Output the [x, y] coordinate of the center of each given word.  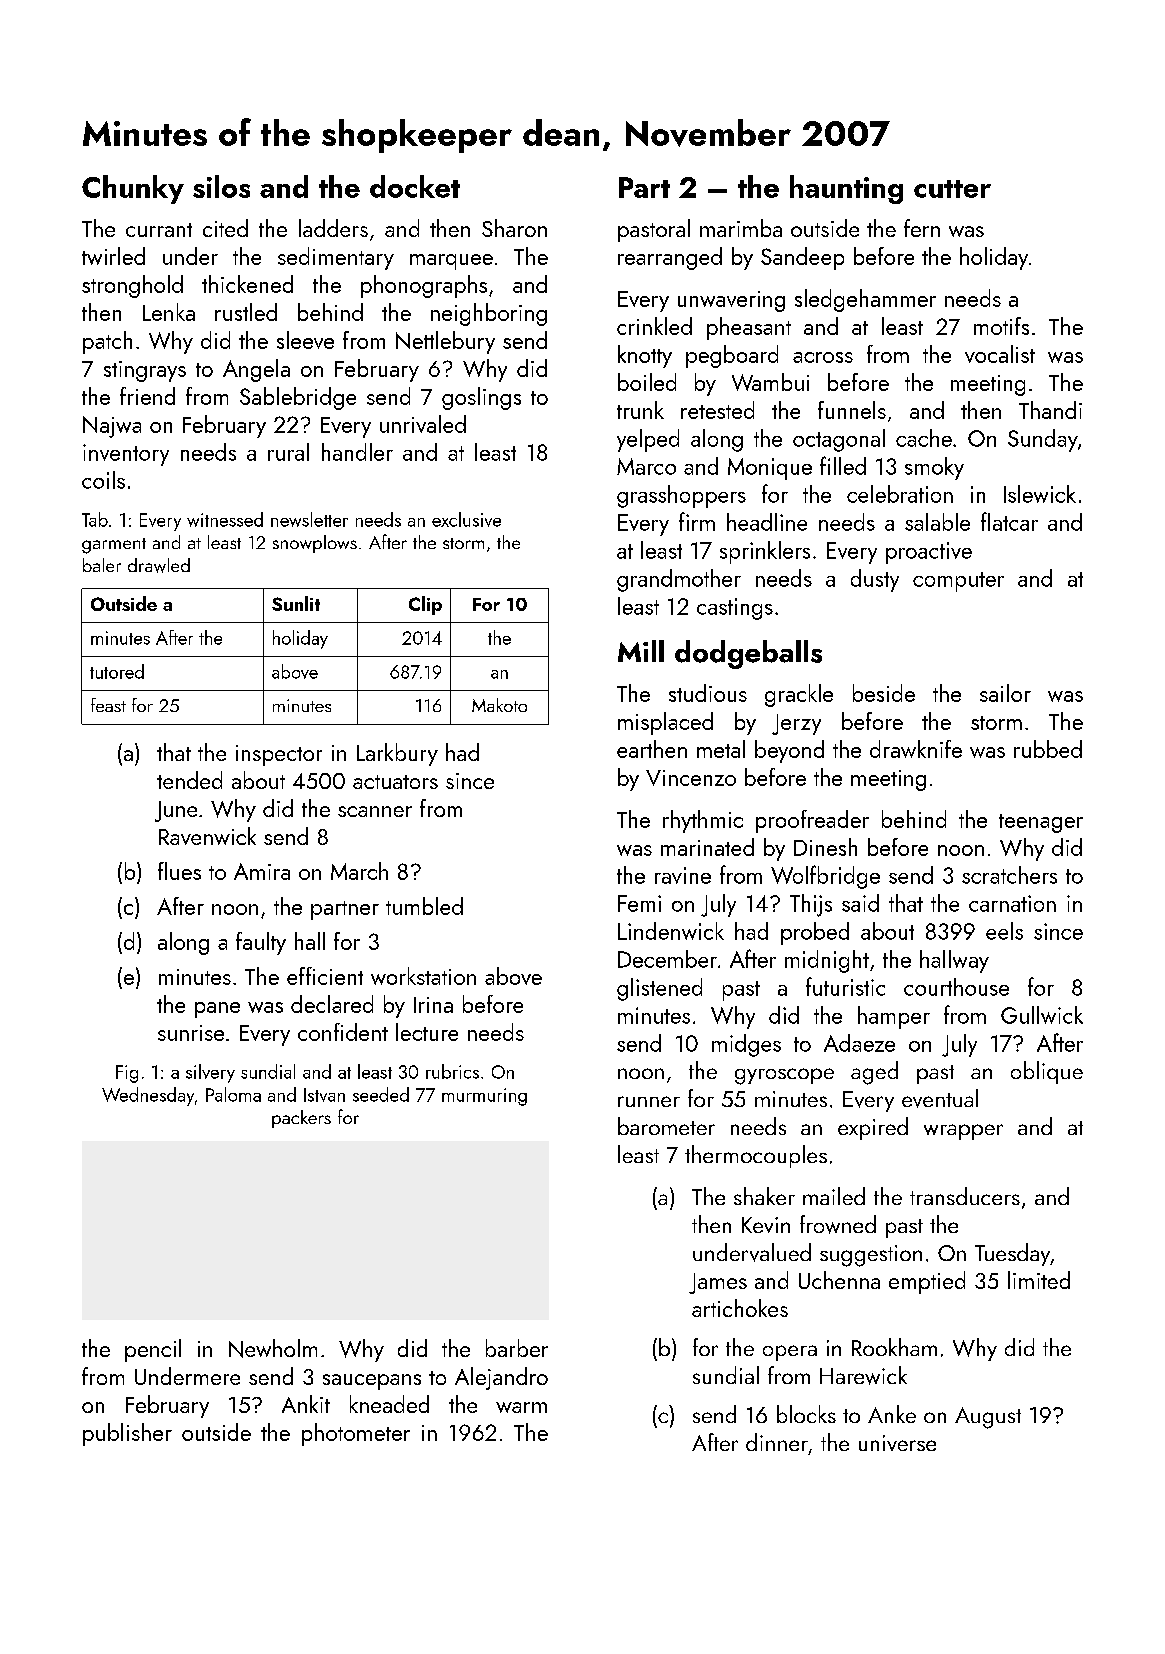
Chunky [133, 189]
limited [1039, 1280]
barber [517, 1348]
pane [217, 1010]
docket [415, 186]
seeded [381, 1094]
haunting [846, 189]
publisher [127, 1434]
